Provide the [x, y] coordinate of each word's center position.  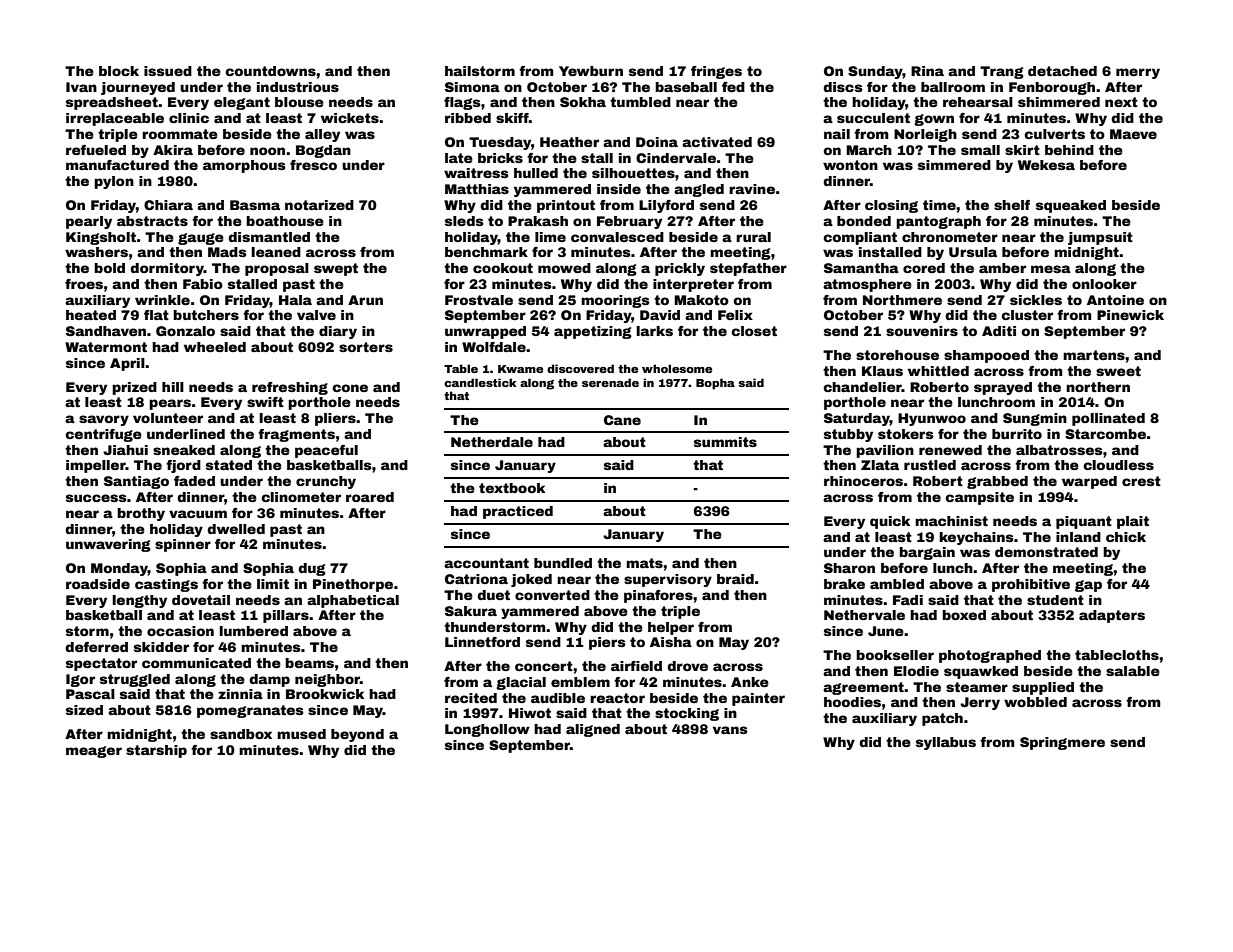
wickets [350, 118]
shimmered [1059, 102]
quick [890, 522]
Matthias [477, 189]
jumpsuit [1100, 238]
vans [730, 730]
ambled [897, 584]
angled [699, 190]
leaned [276, 252]
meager [94, 752]
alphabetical [353, 601]
